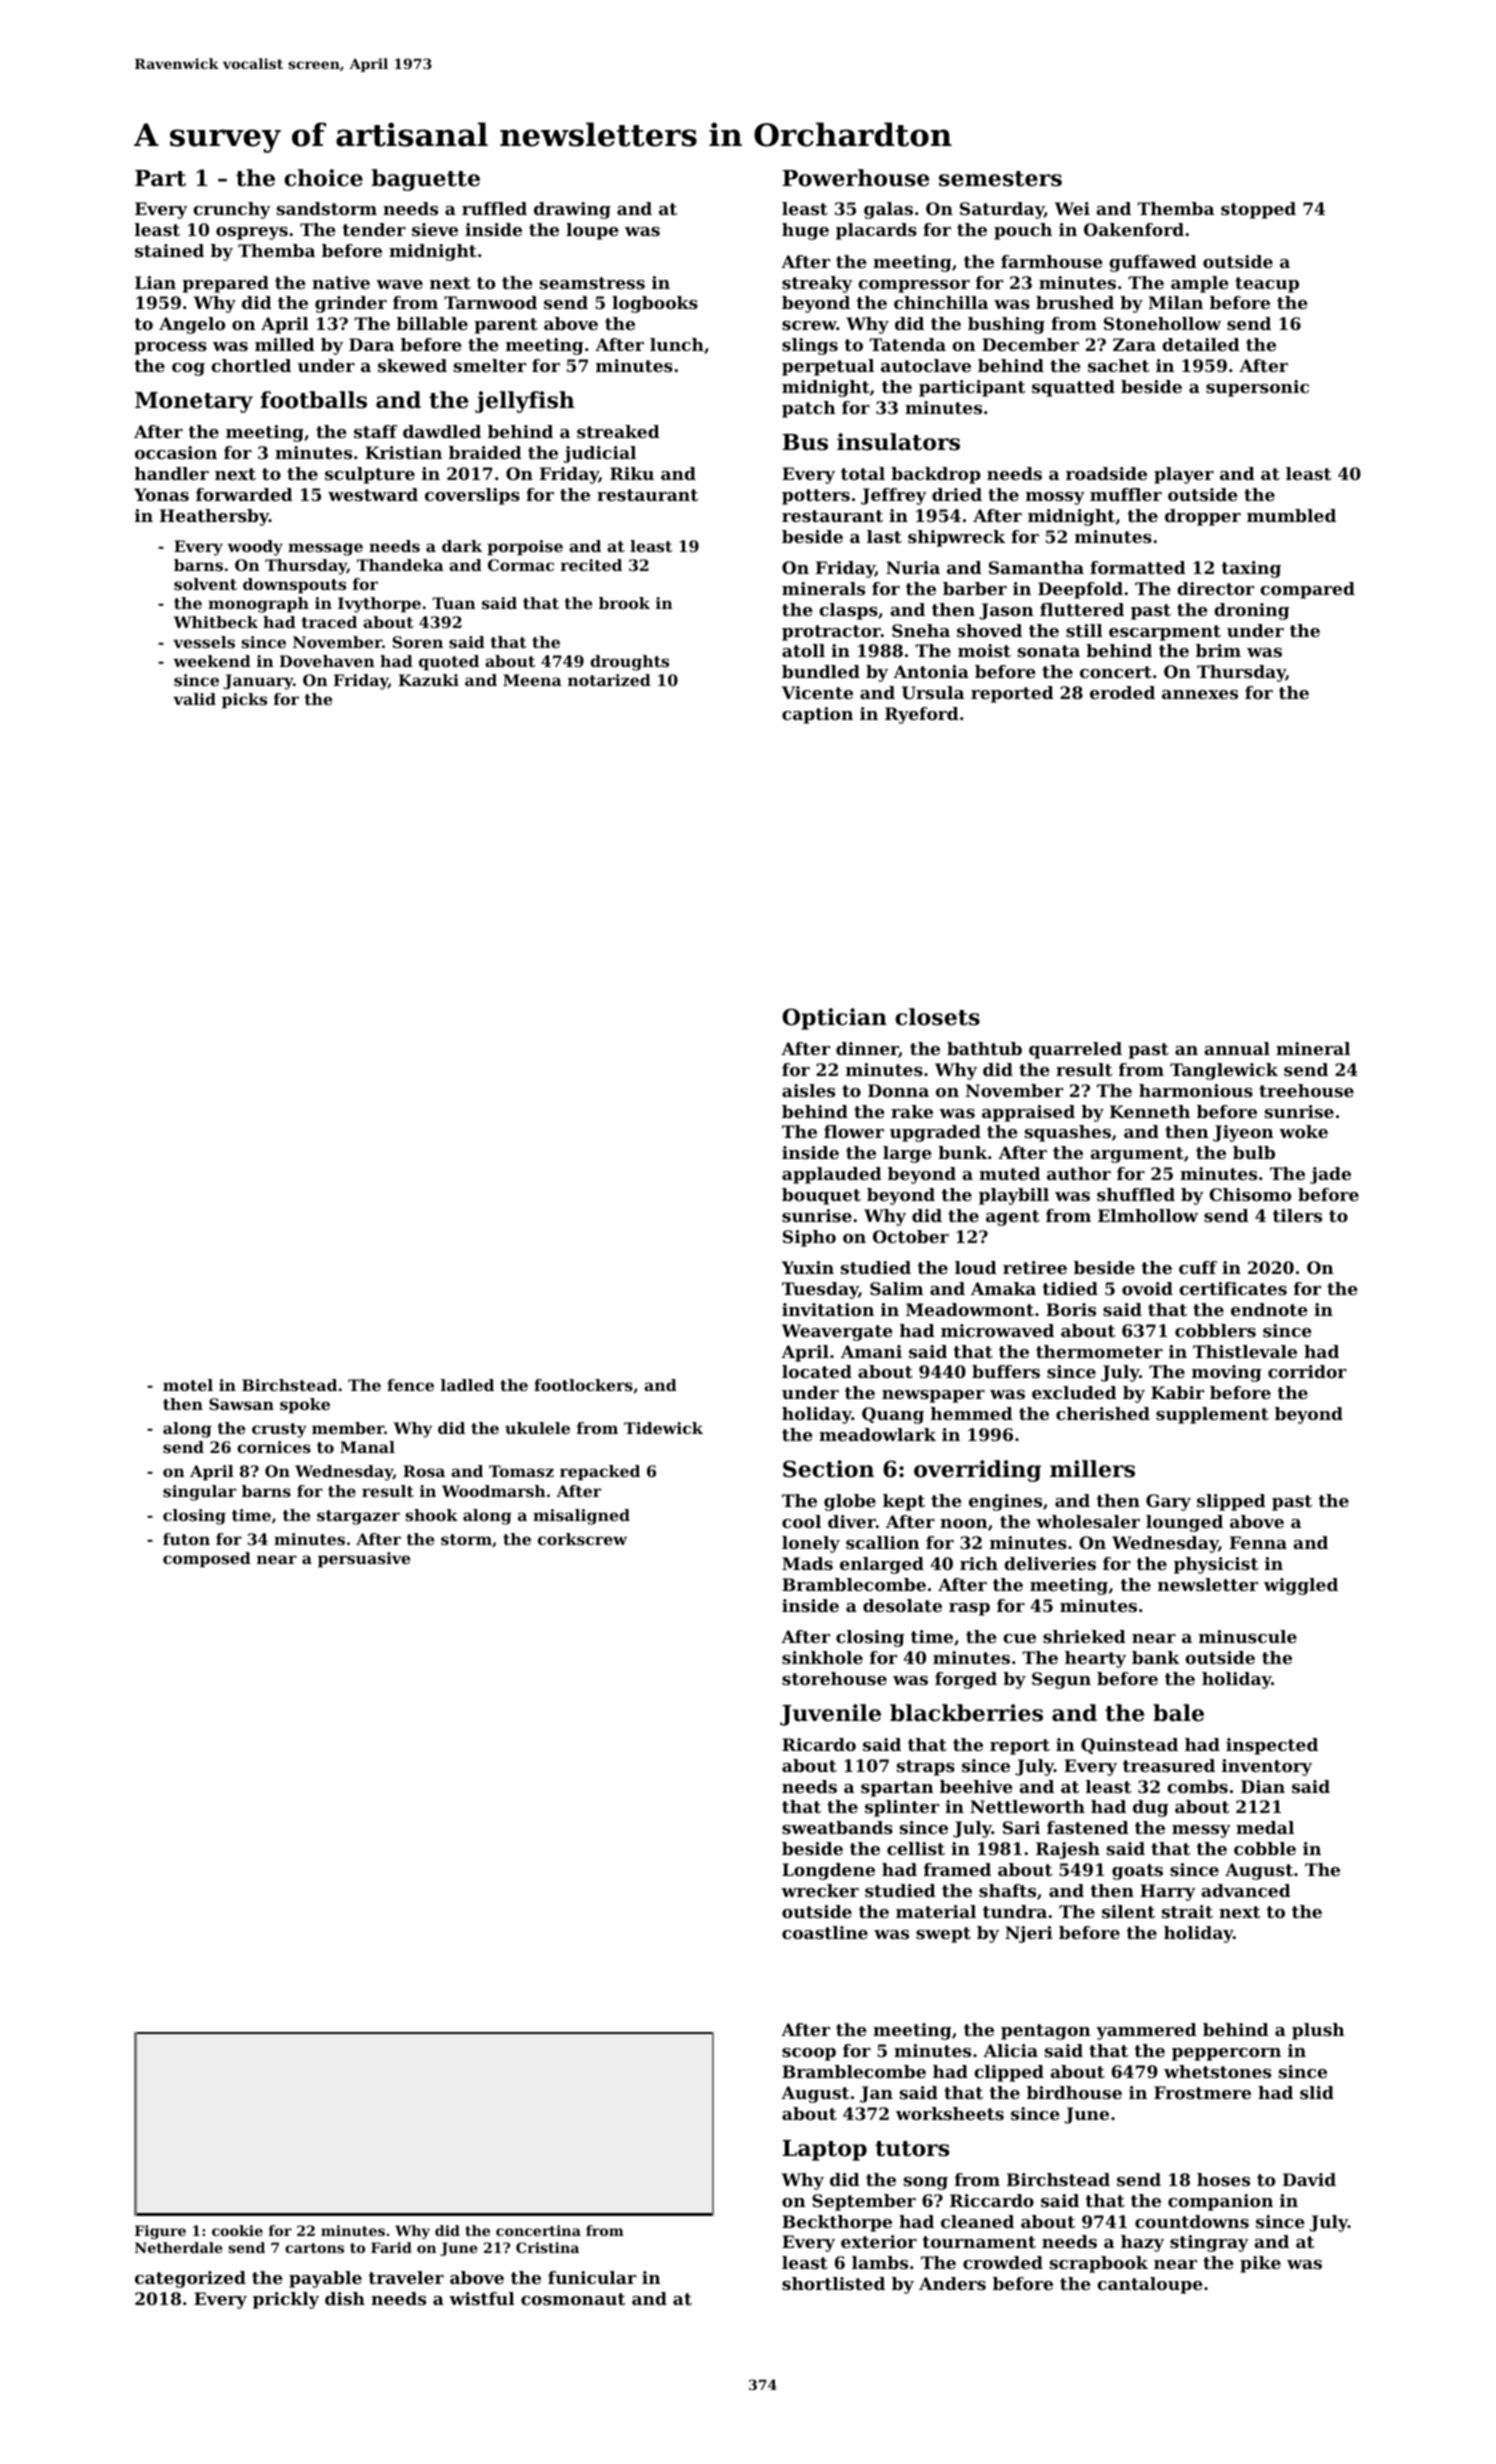 The image size is (1496, 2464). What do you see at coordinates (1198, 1267) in the screenshot?
I see `cuff` at bounding box center [1198, 1267].
